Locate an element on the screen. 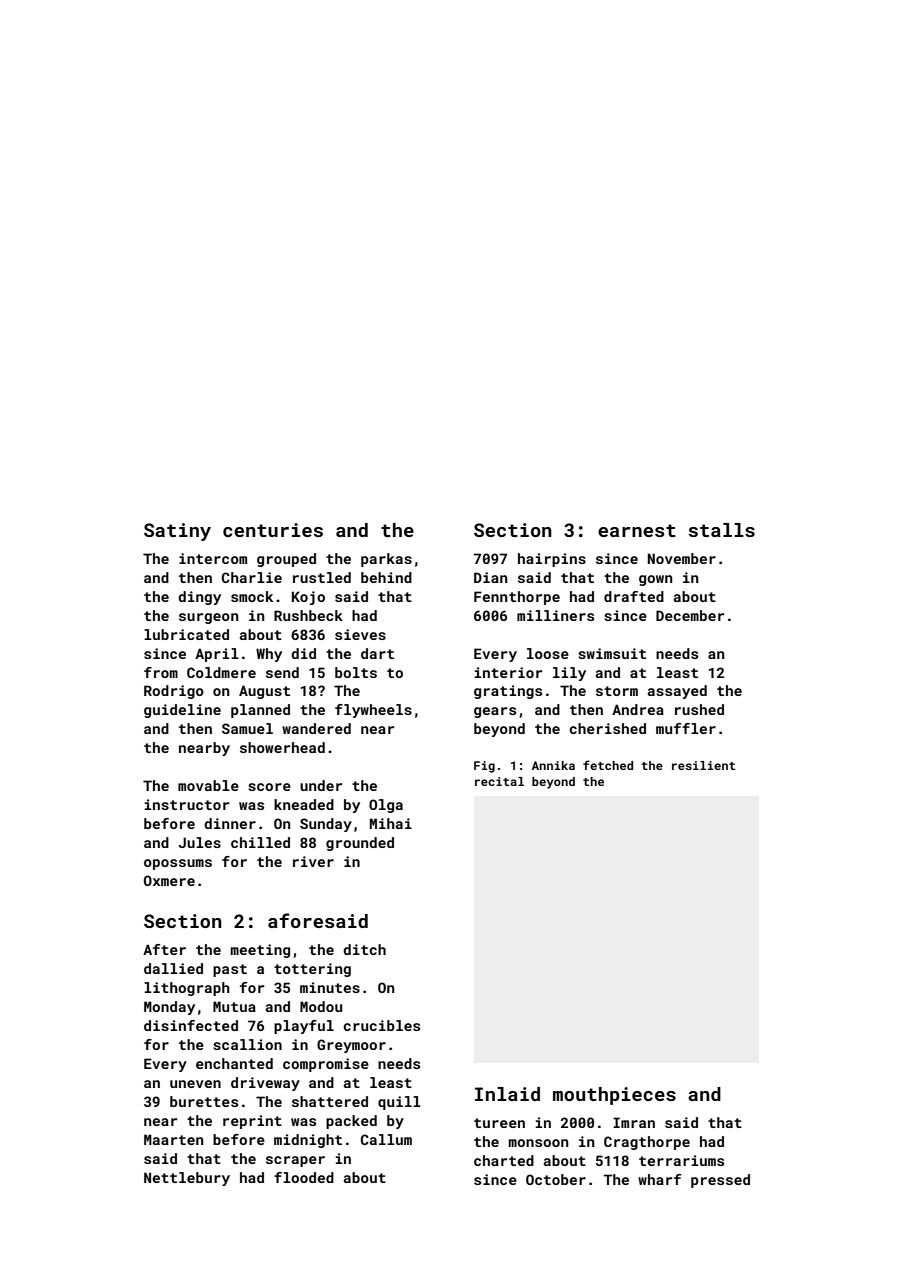 The image size is (902, 1281). parkas is located at coordinates (386, 560).
